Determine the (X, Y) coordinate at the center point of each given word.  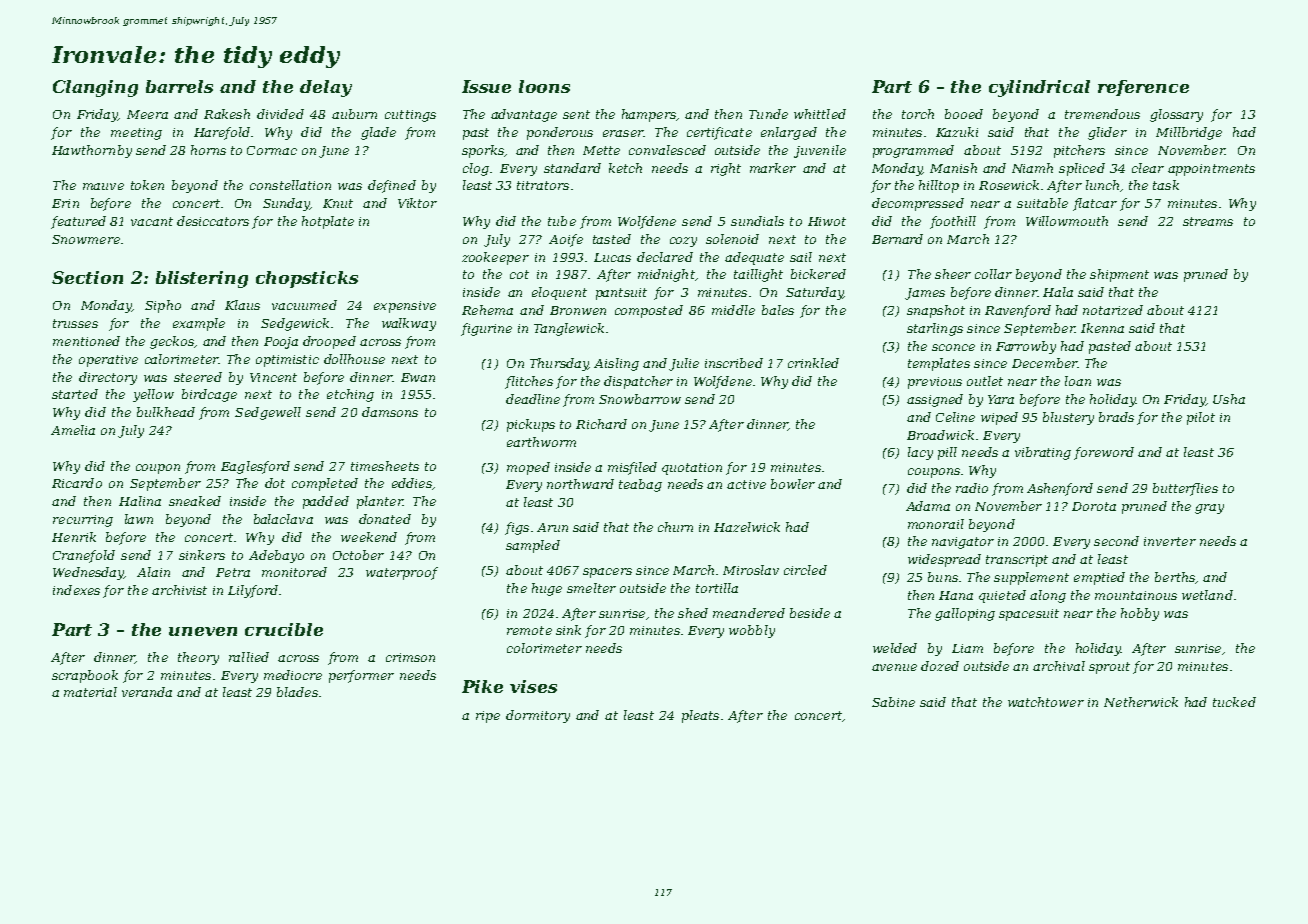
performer (361, 676)
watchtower (1046, 702)
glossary (1176, 115)
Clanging (95, 88)
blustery (1068, 418)
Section (87, 277)
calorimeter (181, 359)
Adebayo (276, 556)
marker (773, 168)
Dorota (1094, 506)
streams (1208, 221)
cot (519, 274)
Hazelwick (747, 527)
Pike (482, 686)
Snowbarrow (640, 399)
